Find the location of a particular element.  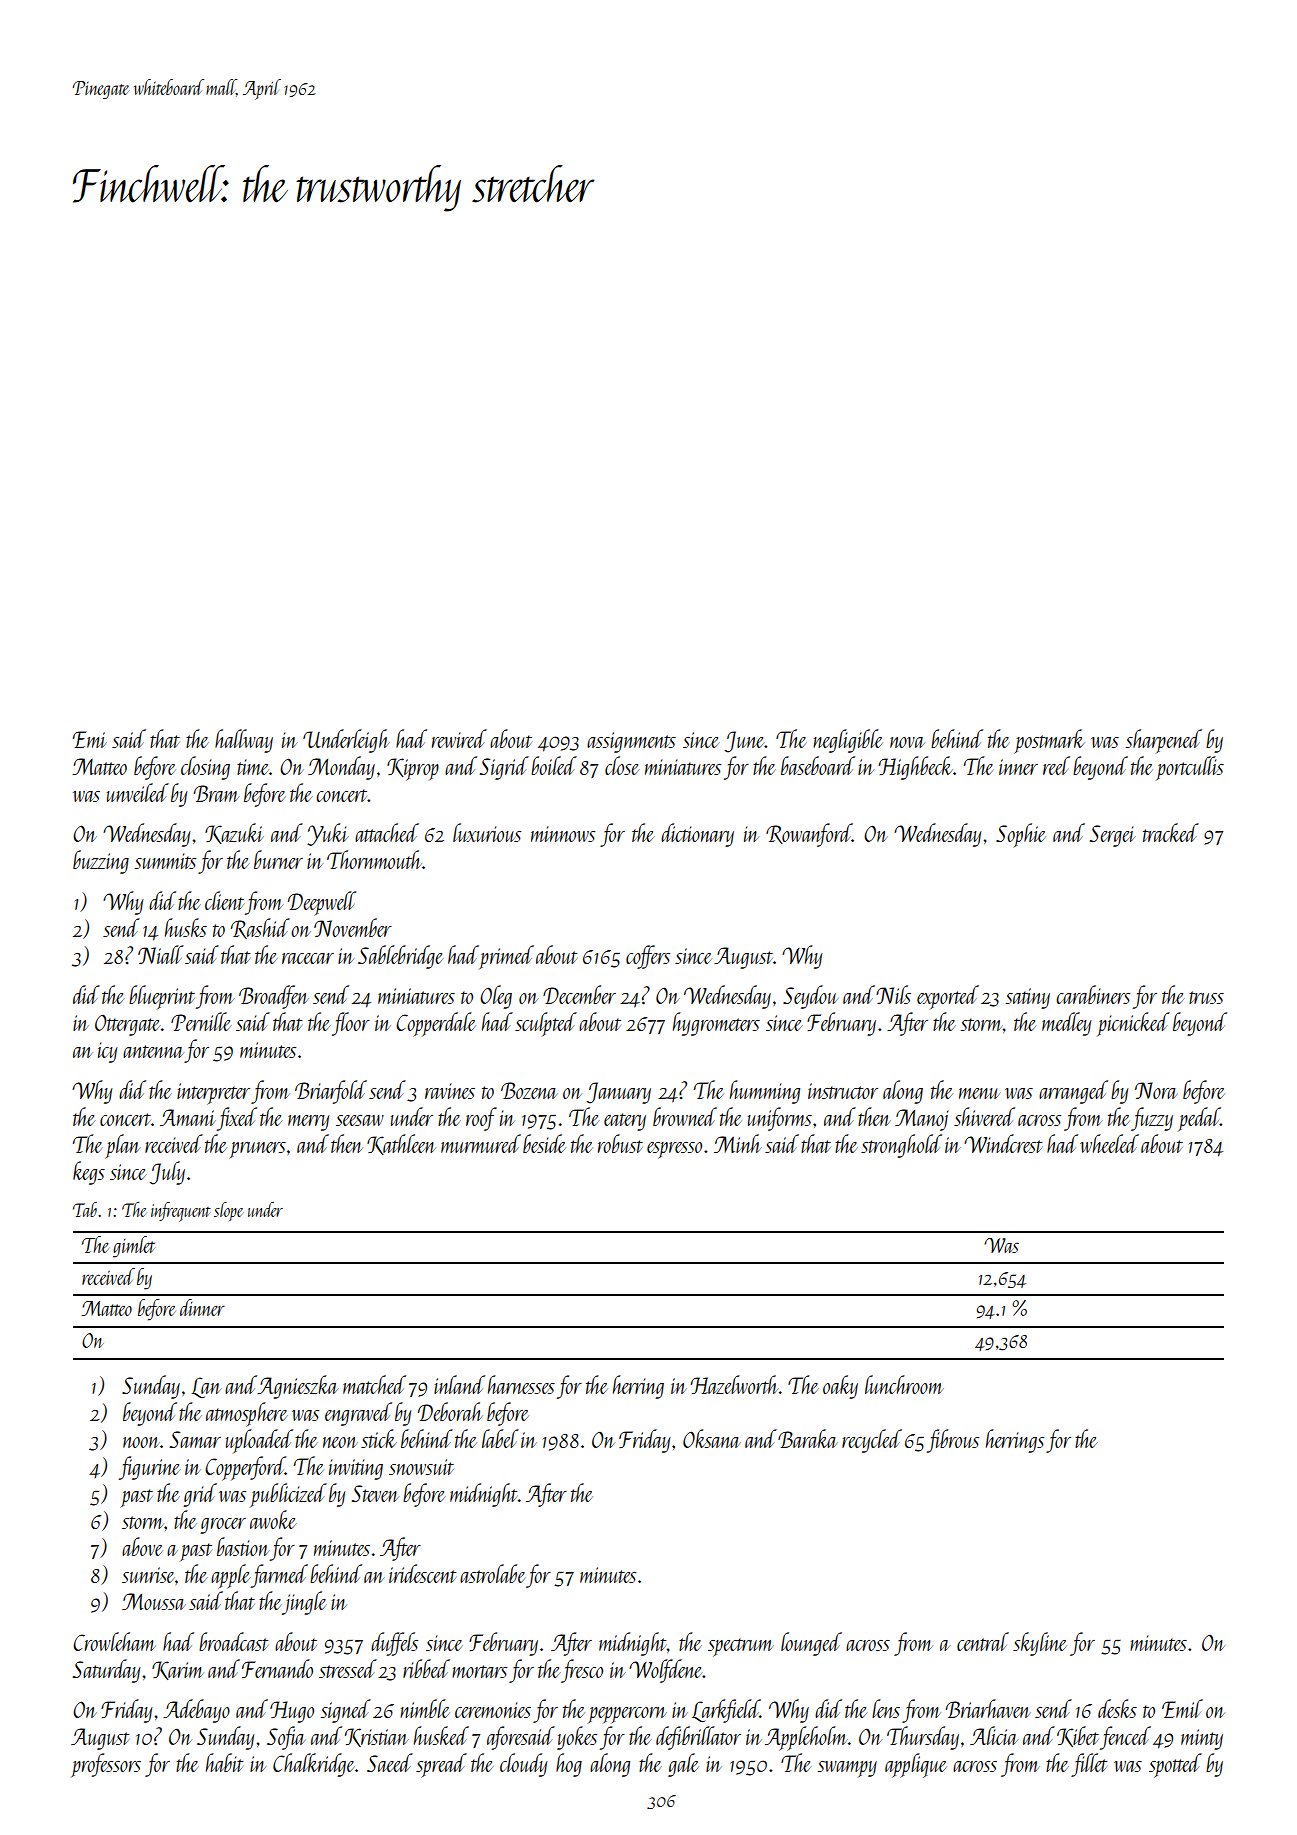

Windcrest is located at coordinates (1003, 1143).
